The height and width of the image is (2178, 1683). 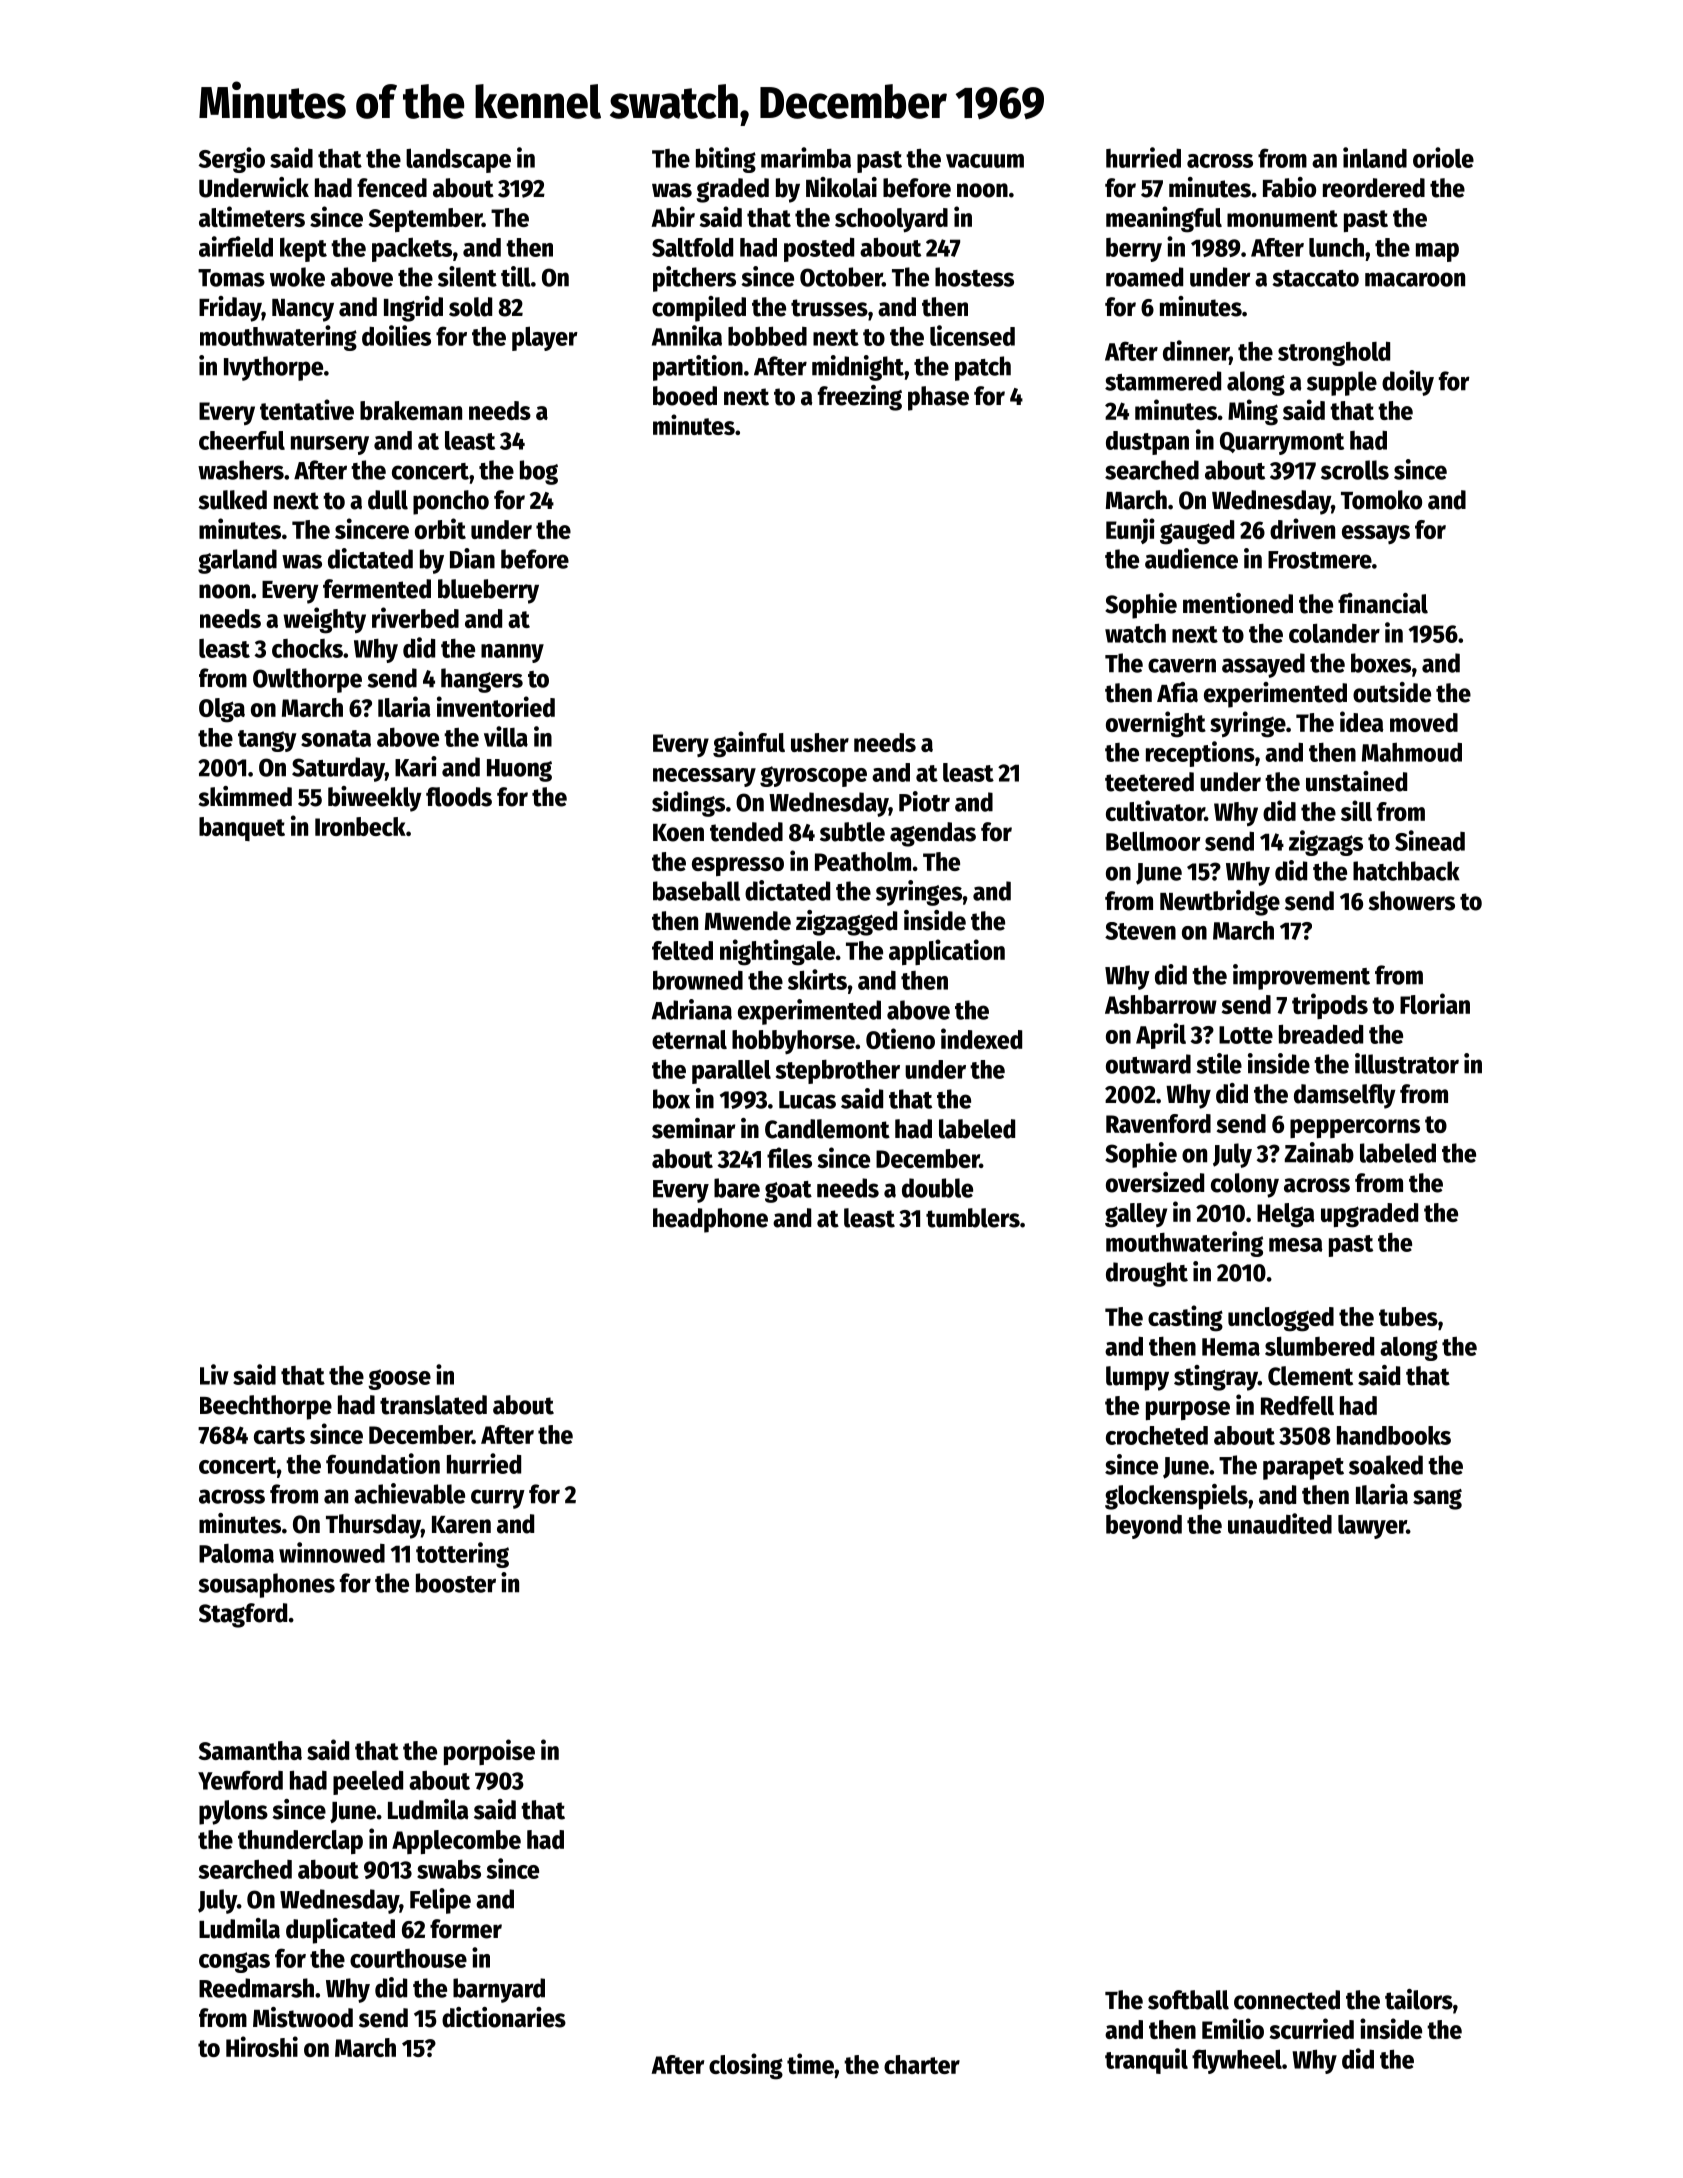 What do you see at coordinates (1375, 157) in the image?
I see `inland` at bounding box center [1375, 157].
